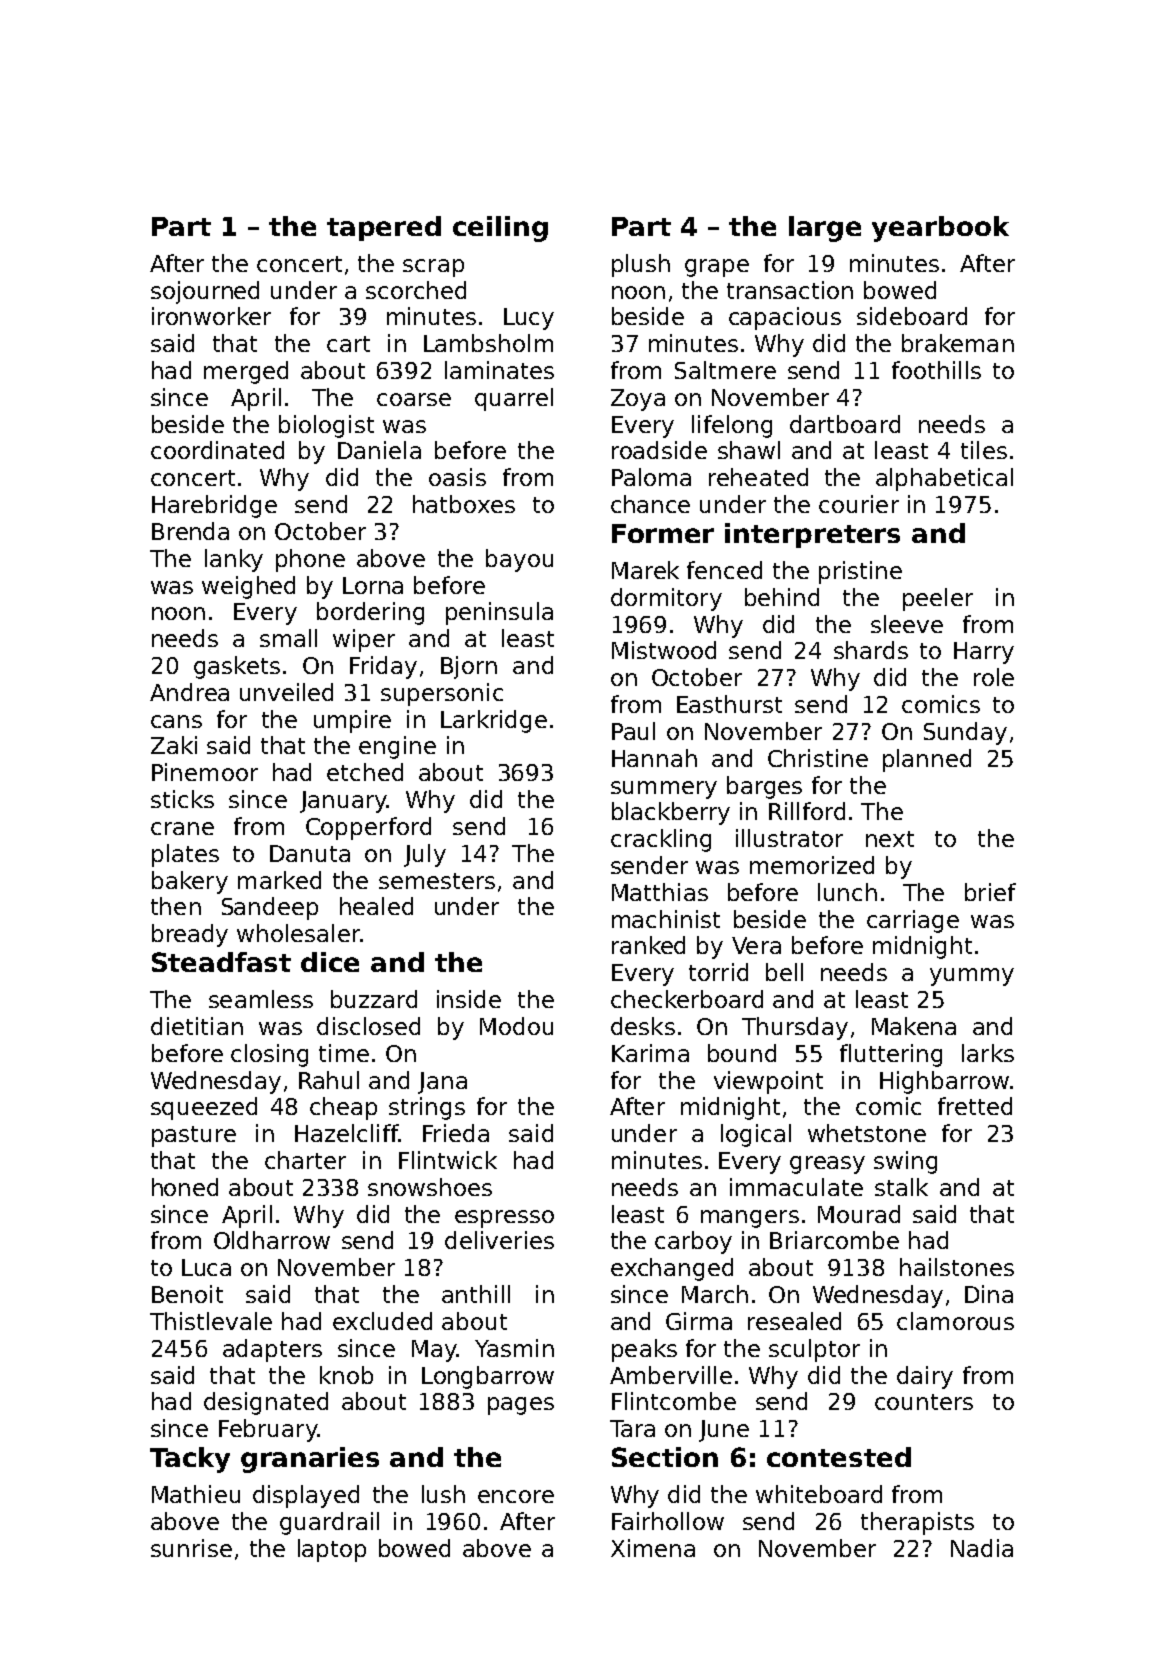  Describe the element at coordinates (272, 1240) in the screenshot. I see `Oldharrow` at that location.
